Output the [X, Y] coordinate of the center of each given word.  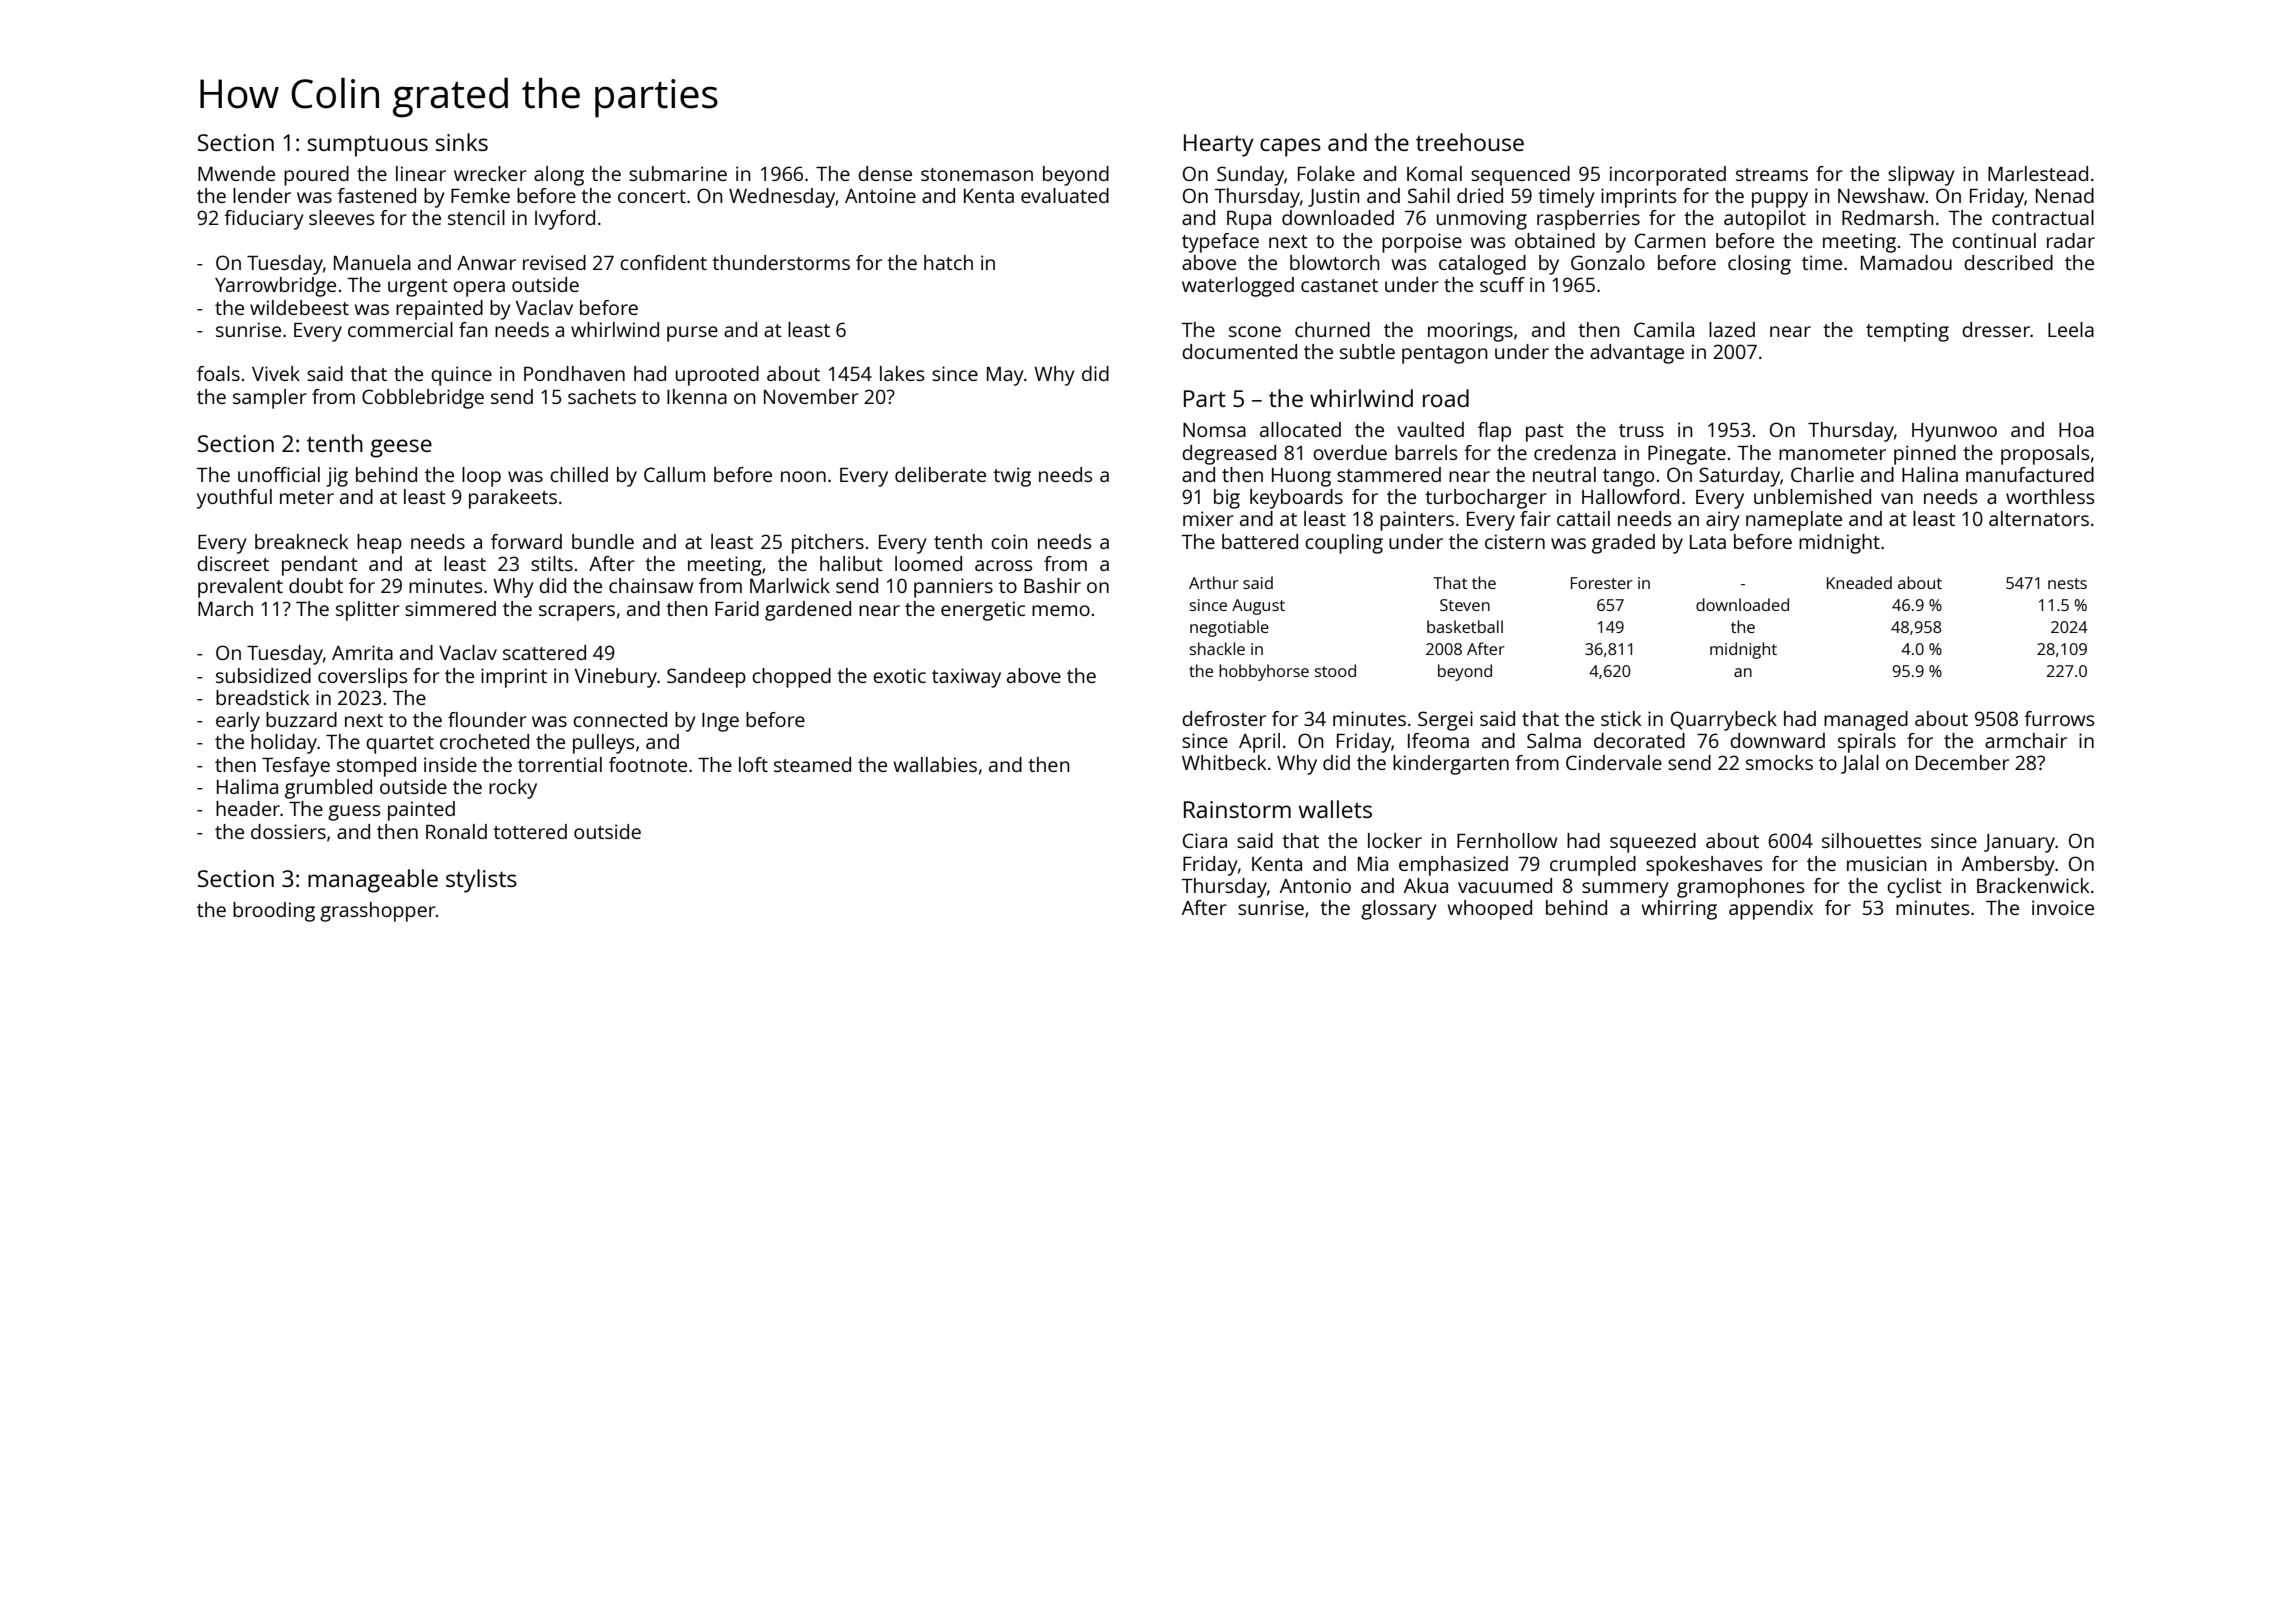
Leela [2071, 329]
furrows [2059, 718]
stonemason [977, 174]
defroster [1224, 718]
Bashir [1052, 585]
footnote [648, 764]
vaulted [1430, 429]
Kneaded [1859, 582]
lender [262, 195]
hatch [948, 262]
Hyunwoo [1954, 432]
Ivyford [565, 220]
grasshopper [378, 912]
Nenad [2065, 195]
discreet [233, 563]
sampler [270, 399]
